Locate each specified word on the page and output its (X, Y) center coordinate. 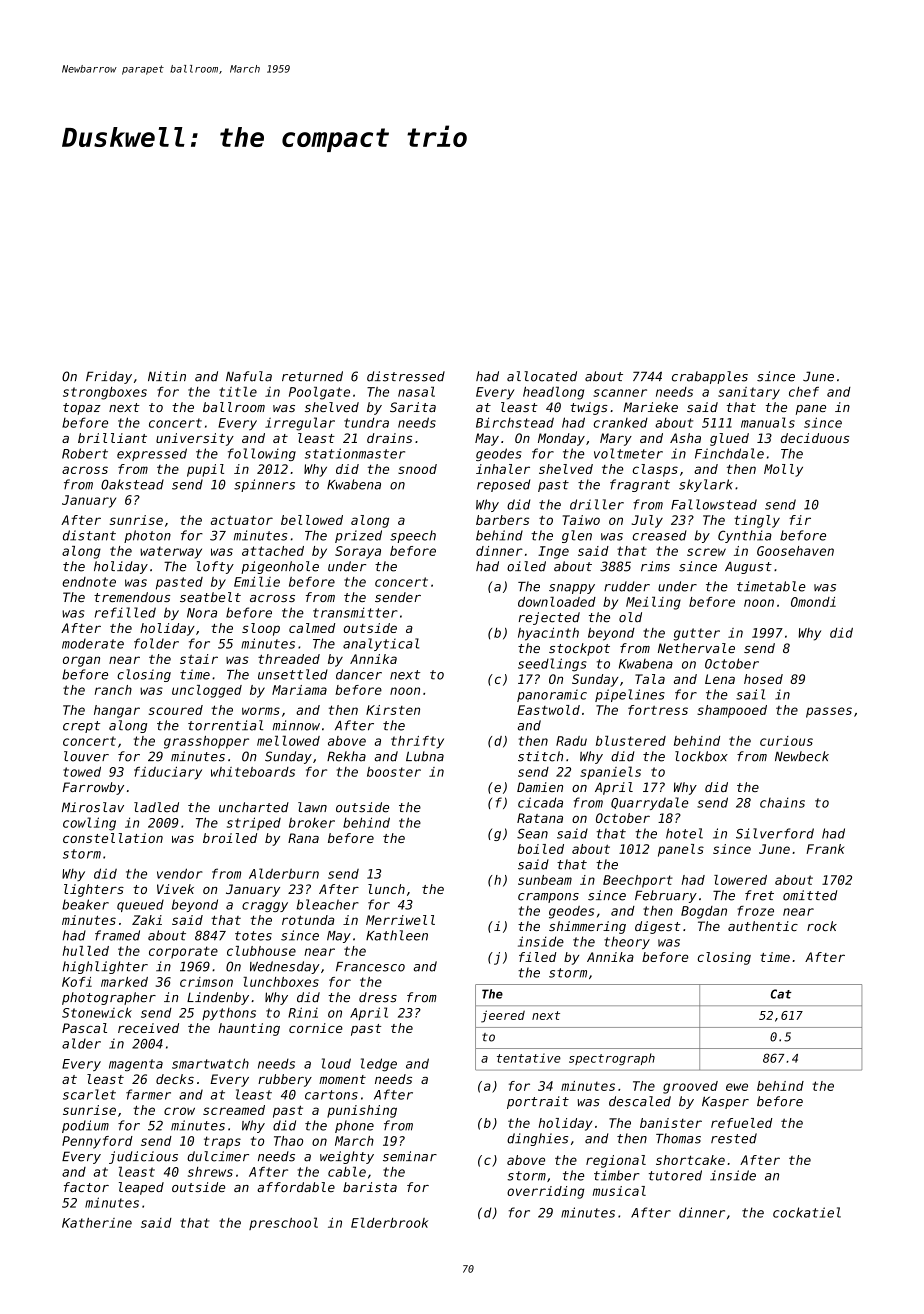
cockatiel (807, 1212)
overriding (545, 1192)
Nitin (167, 376)
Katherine (97, 1223)
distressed (406, 376)
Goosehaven (795, 551)
